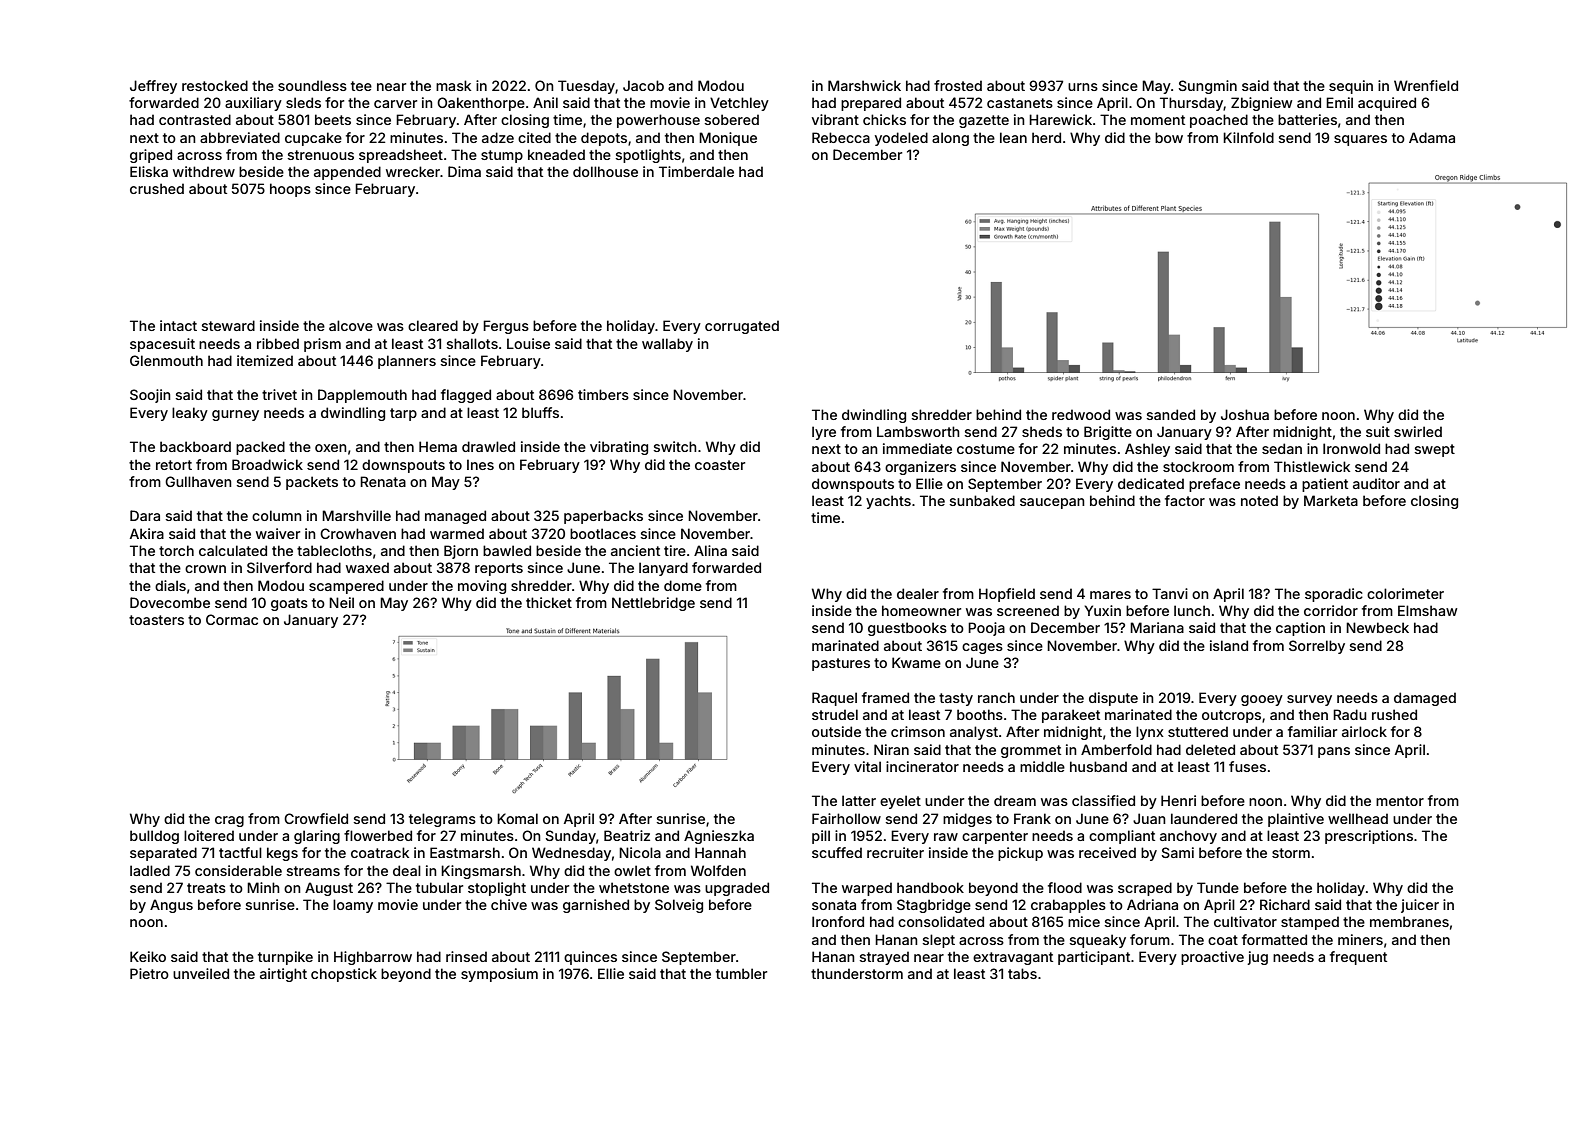  What do you see at coordinates (864, 85) in the screenshot?
I see `Marshwick` at bounding box center [864, 85].
